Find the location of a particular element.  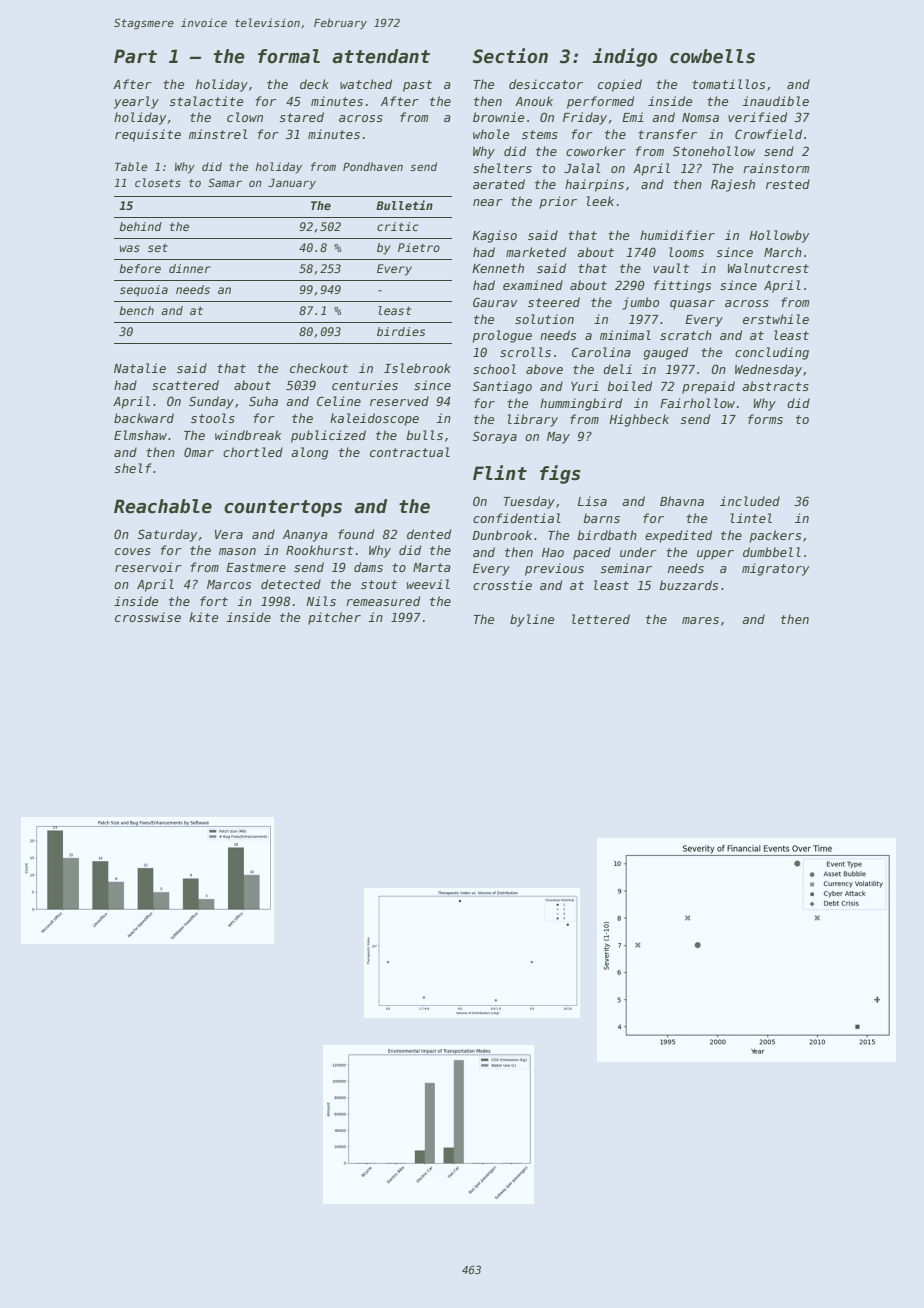

steered is located at coordinates (554, 302).
